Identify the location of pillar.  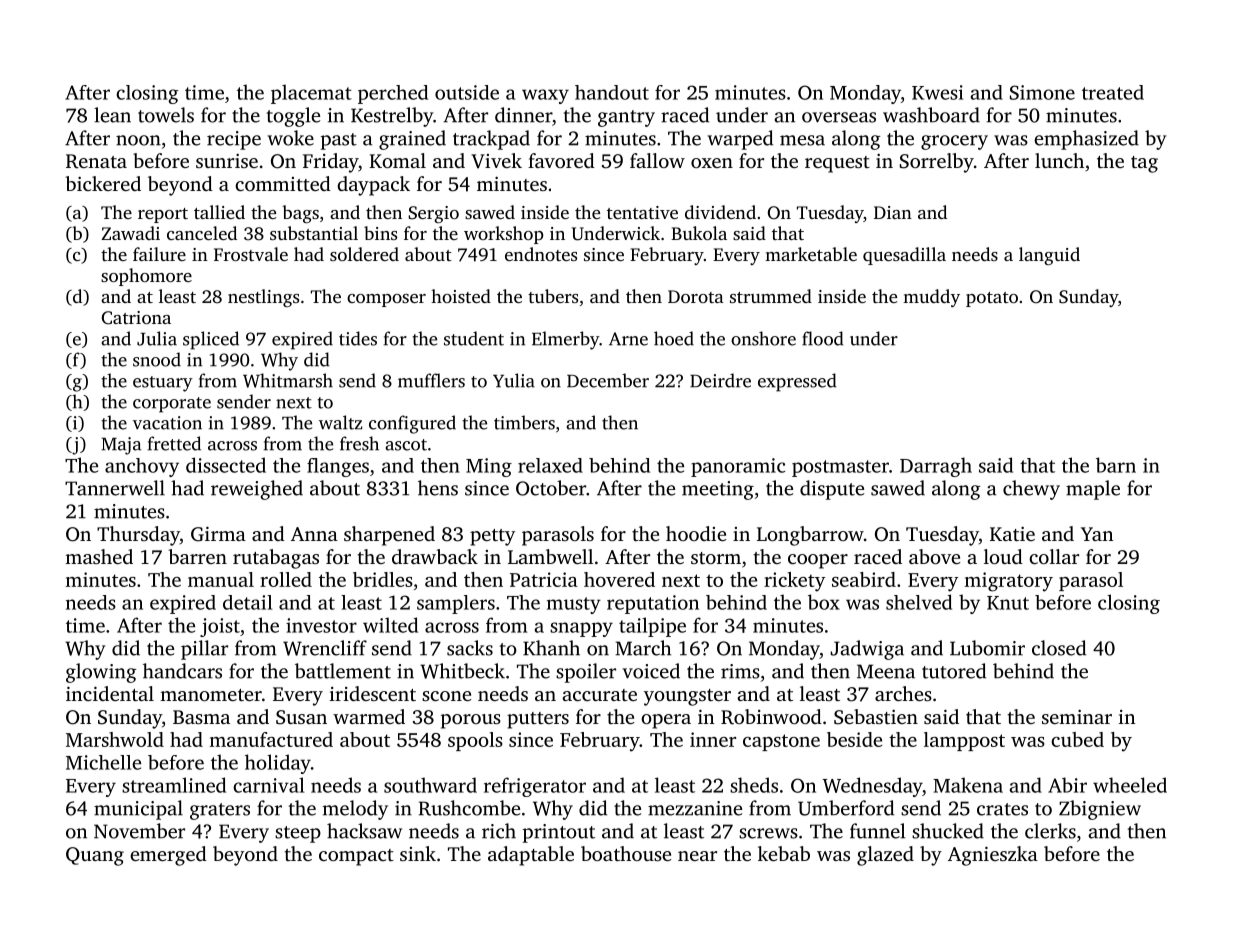
(204, 650).
